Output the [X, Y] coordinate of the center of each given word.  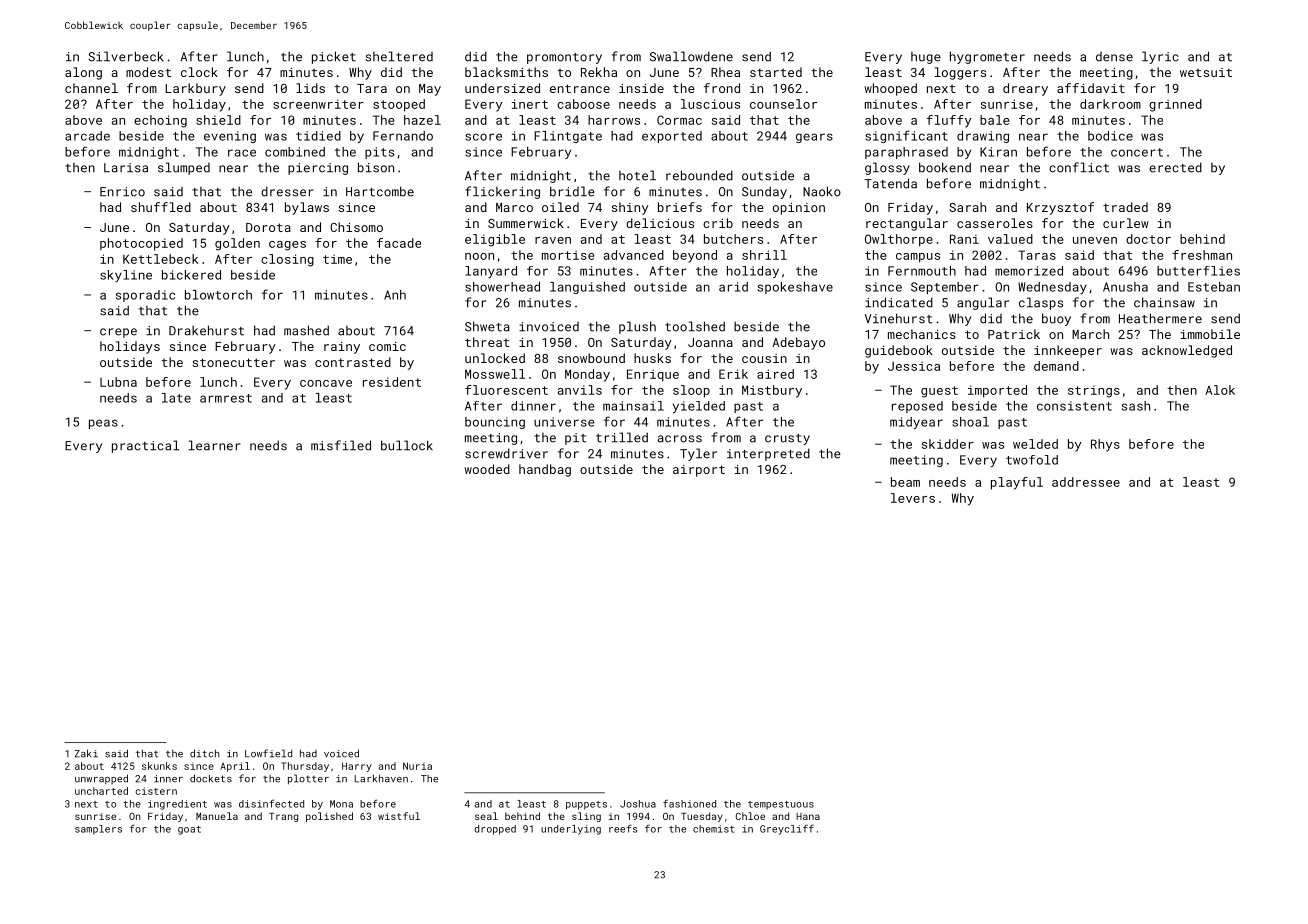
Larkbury [195, 89]
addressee [1086, 482]
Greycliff [787, 829]
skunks [159, 766]
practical [145, 446]
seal [486, 816]
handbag [545, 470]
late [176, 398]
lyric [1160, 57]
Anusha [1125, 287]
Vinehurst [899, 318]
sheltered [399, 56]
